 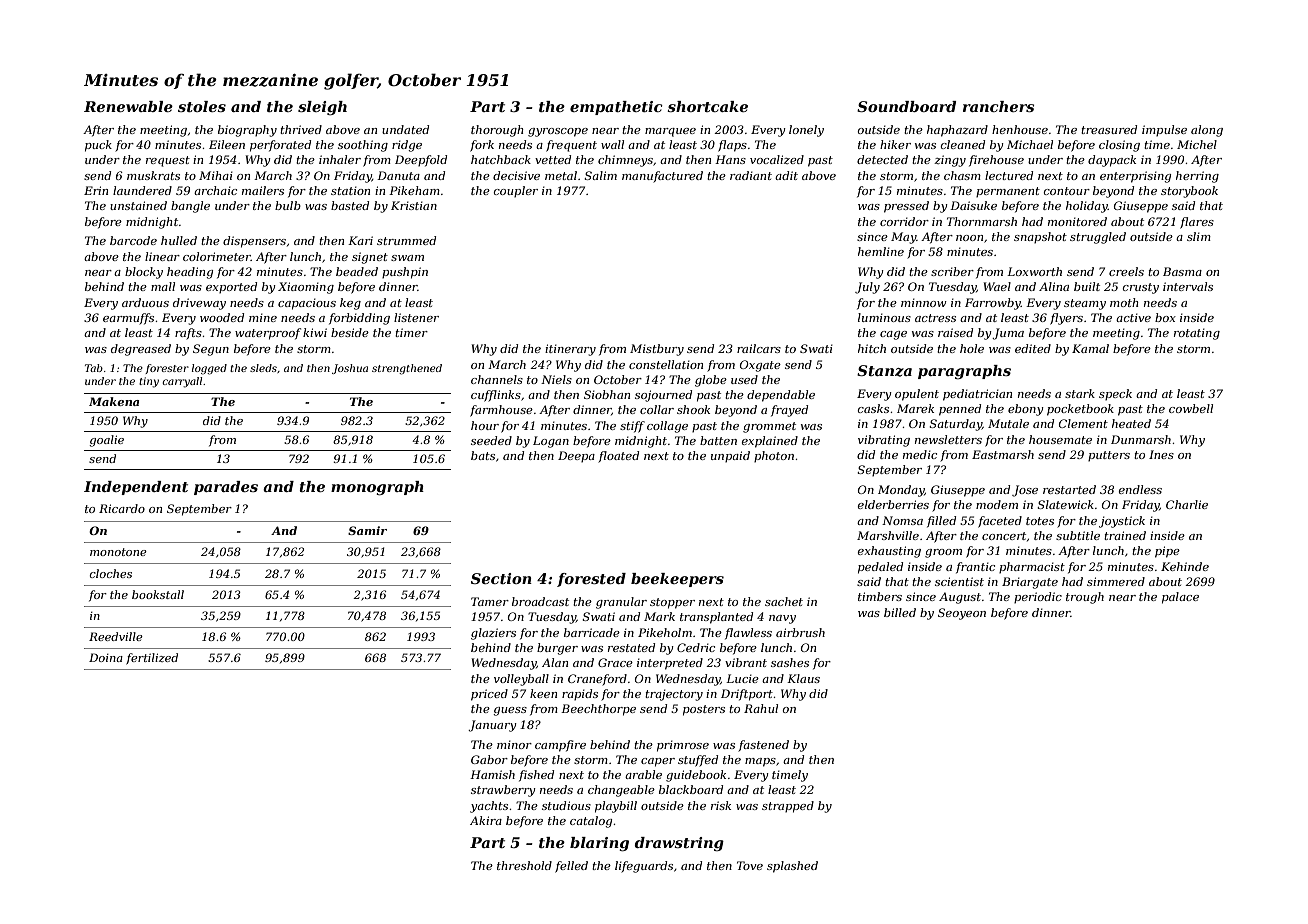 What do you see at coordinates (784, 601) in the page?
I see `sachet` at bounding box center [784, 601].
